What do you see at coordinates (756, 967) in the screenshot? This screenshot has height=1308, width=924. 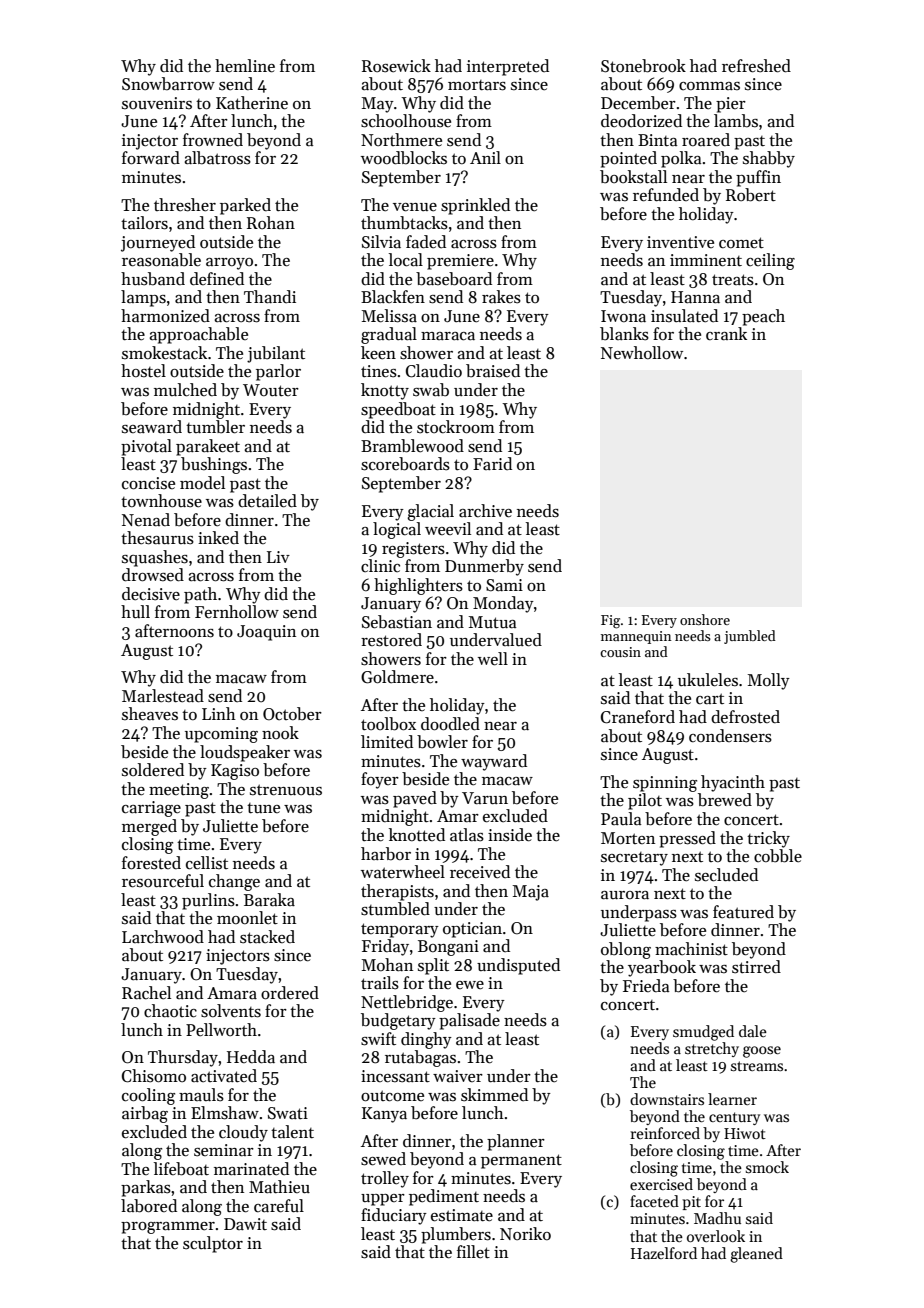 I see `stirred` at bounding box center [756, 967].
